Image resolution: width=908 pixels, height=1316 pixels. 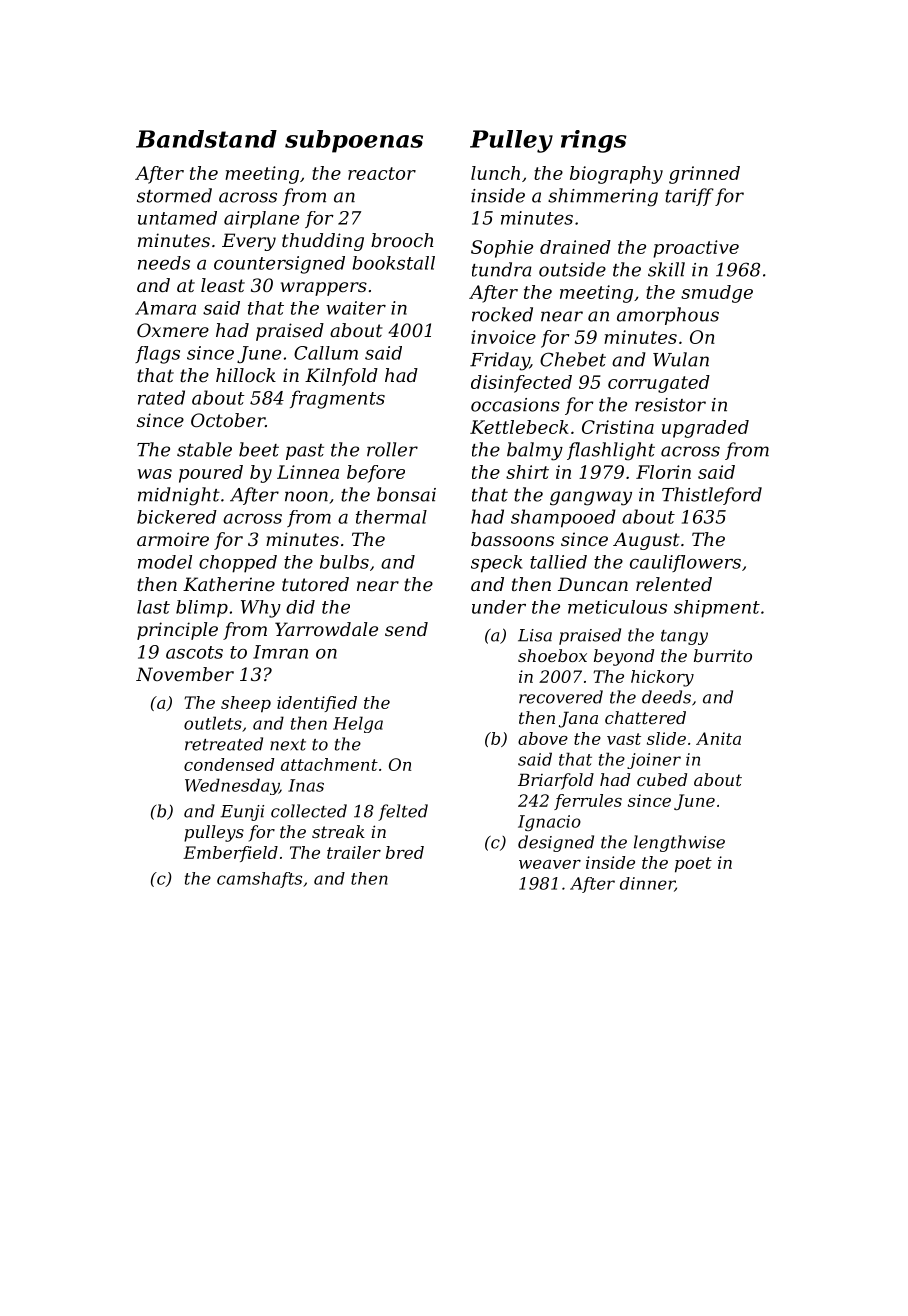 What do you see at coordinates (206, 139) in the page?
I see `Bandstand` at bounding box center [206, 139].
